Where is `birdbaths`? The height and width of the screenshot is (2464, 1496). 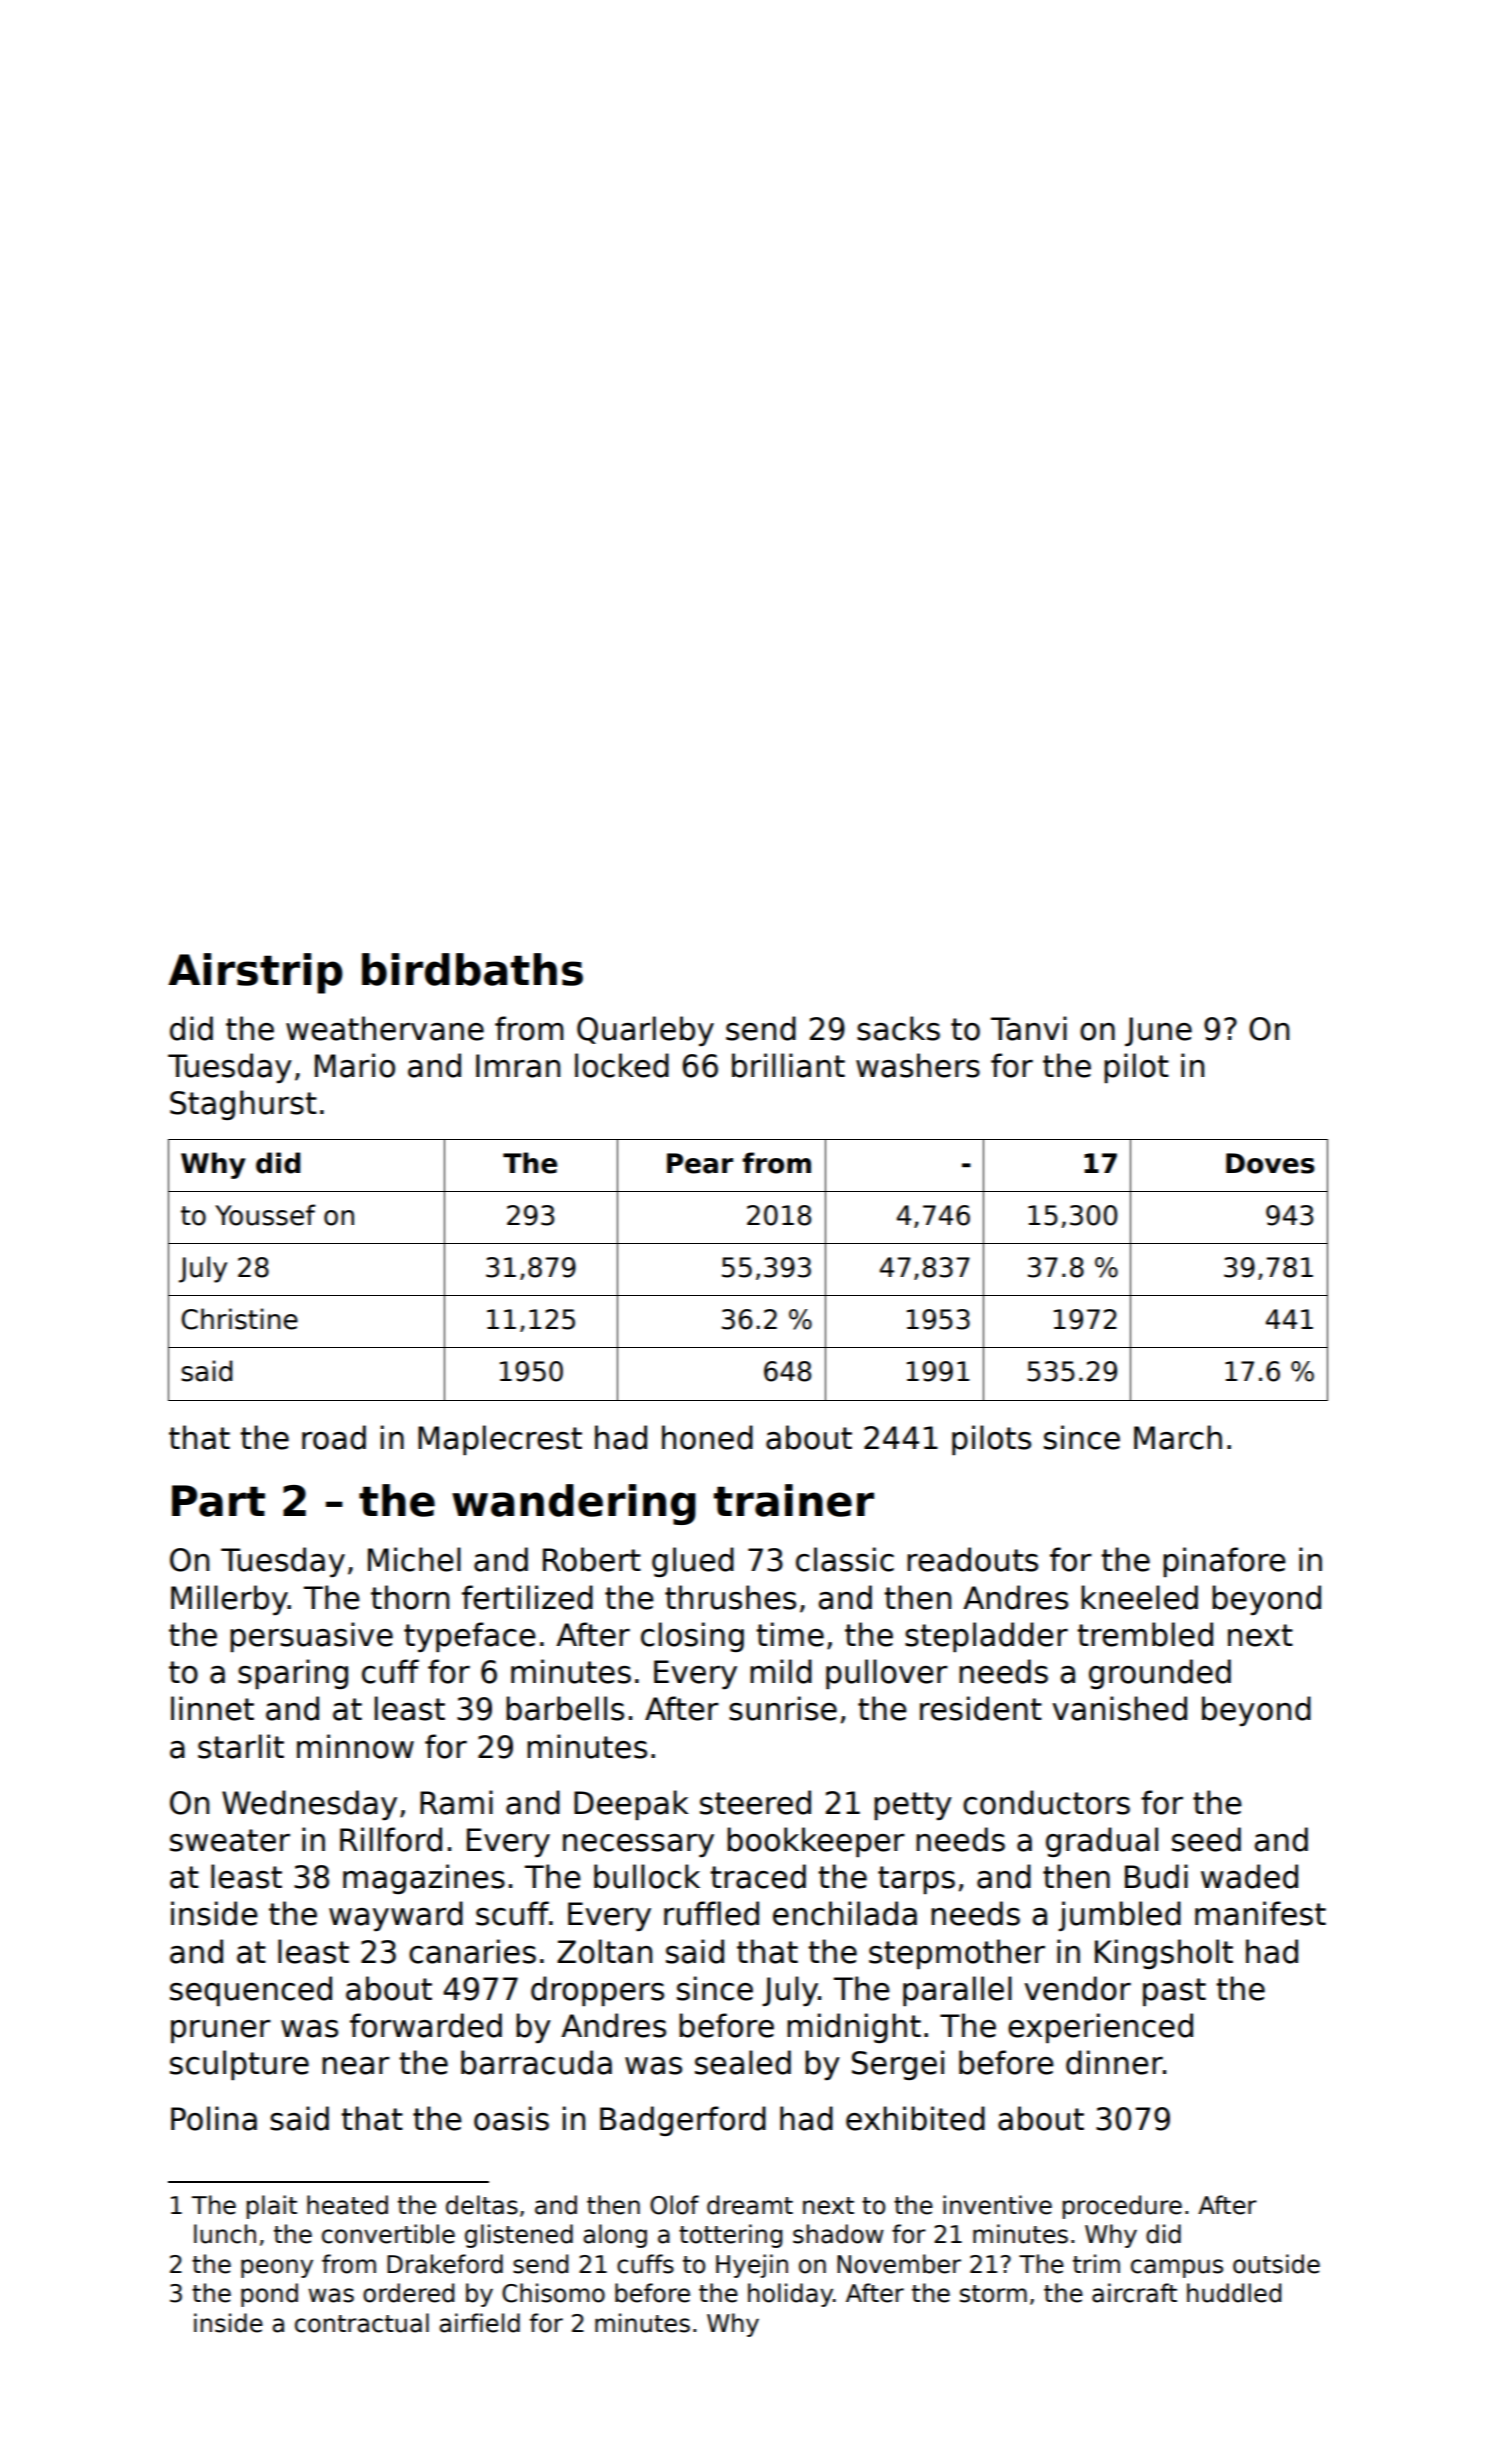
birdbaths is located at coordinates (472, 969).
